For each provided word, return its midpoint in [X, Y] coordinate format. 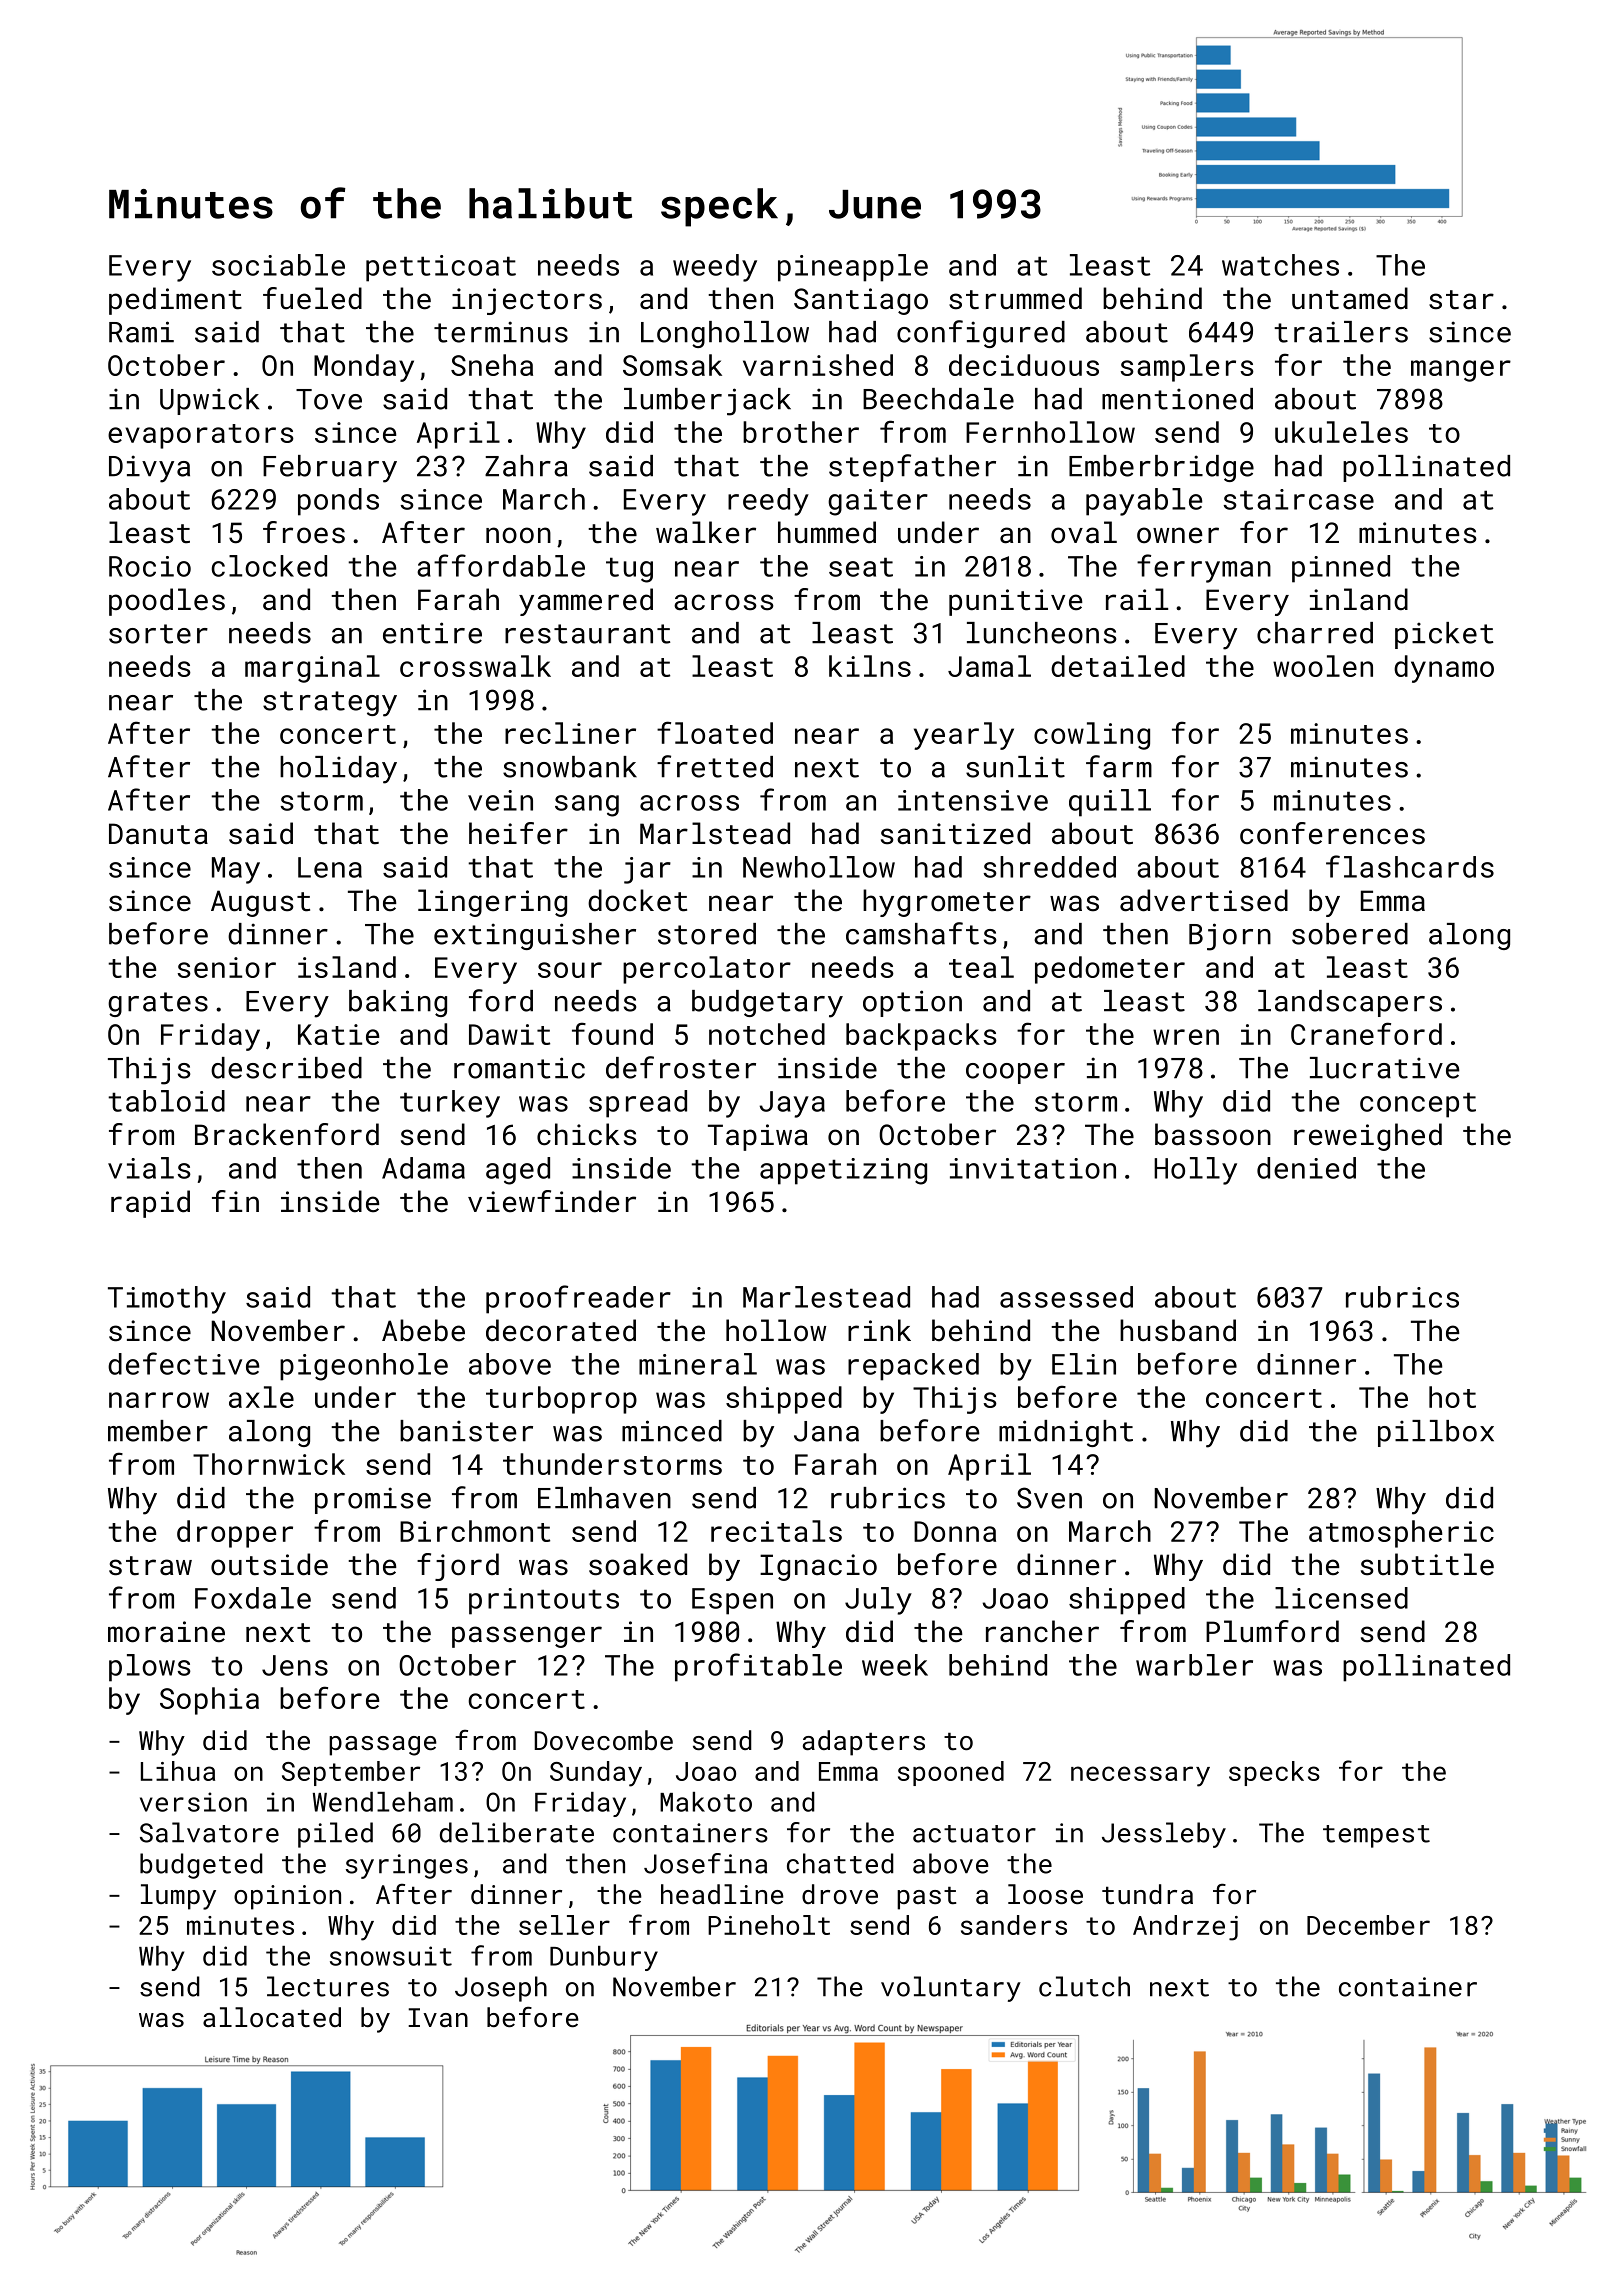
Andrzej [1185, 1928]
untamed [1350, 298]
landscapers [1350, 1003]
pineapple [853, 268]
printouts [544, 1601]
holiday [338, 770]
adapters [864, 1743]
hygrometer [947, 903]
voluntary [951, 1989]
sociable [278, 265]
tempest [1376, 1836]
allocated [272, 2017]
